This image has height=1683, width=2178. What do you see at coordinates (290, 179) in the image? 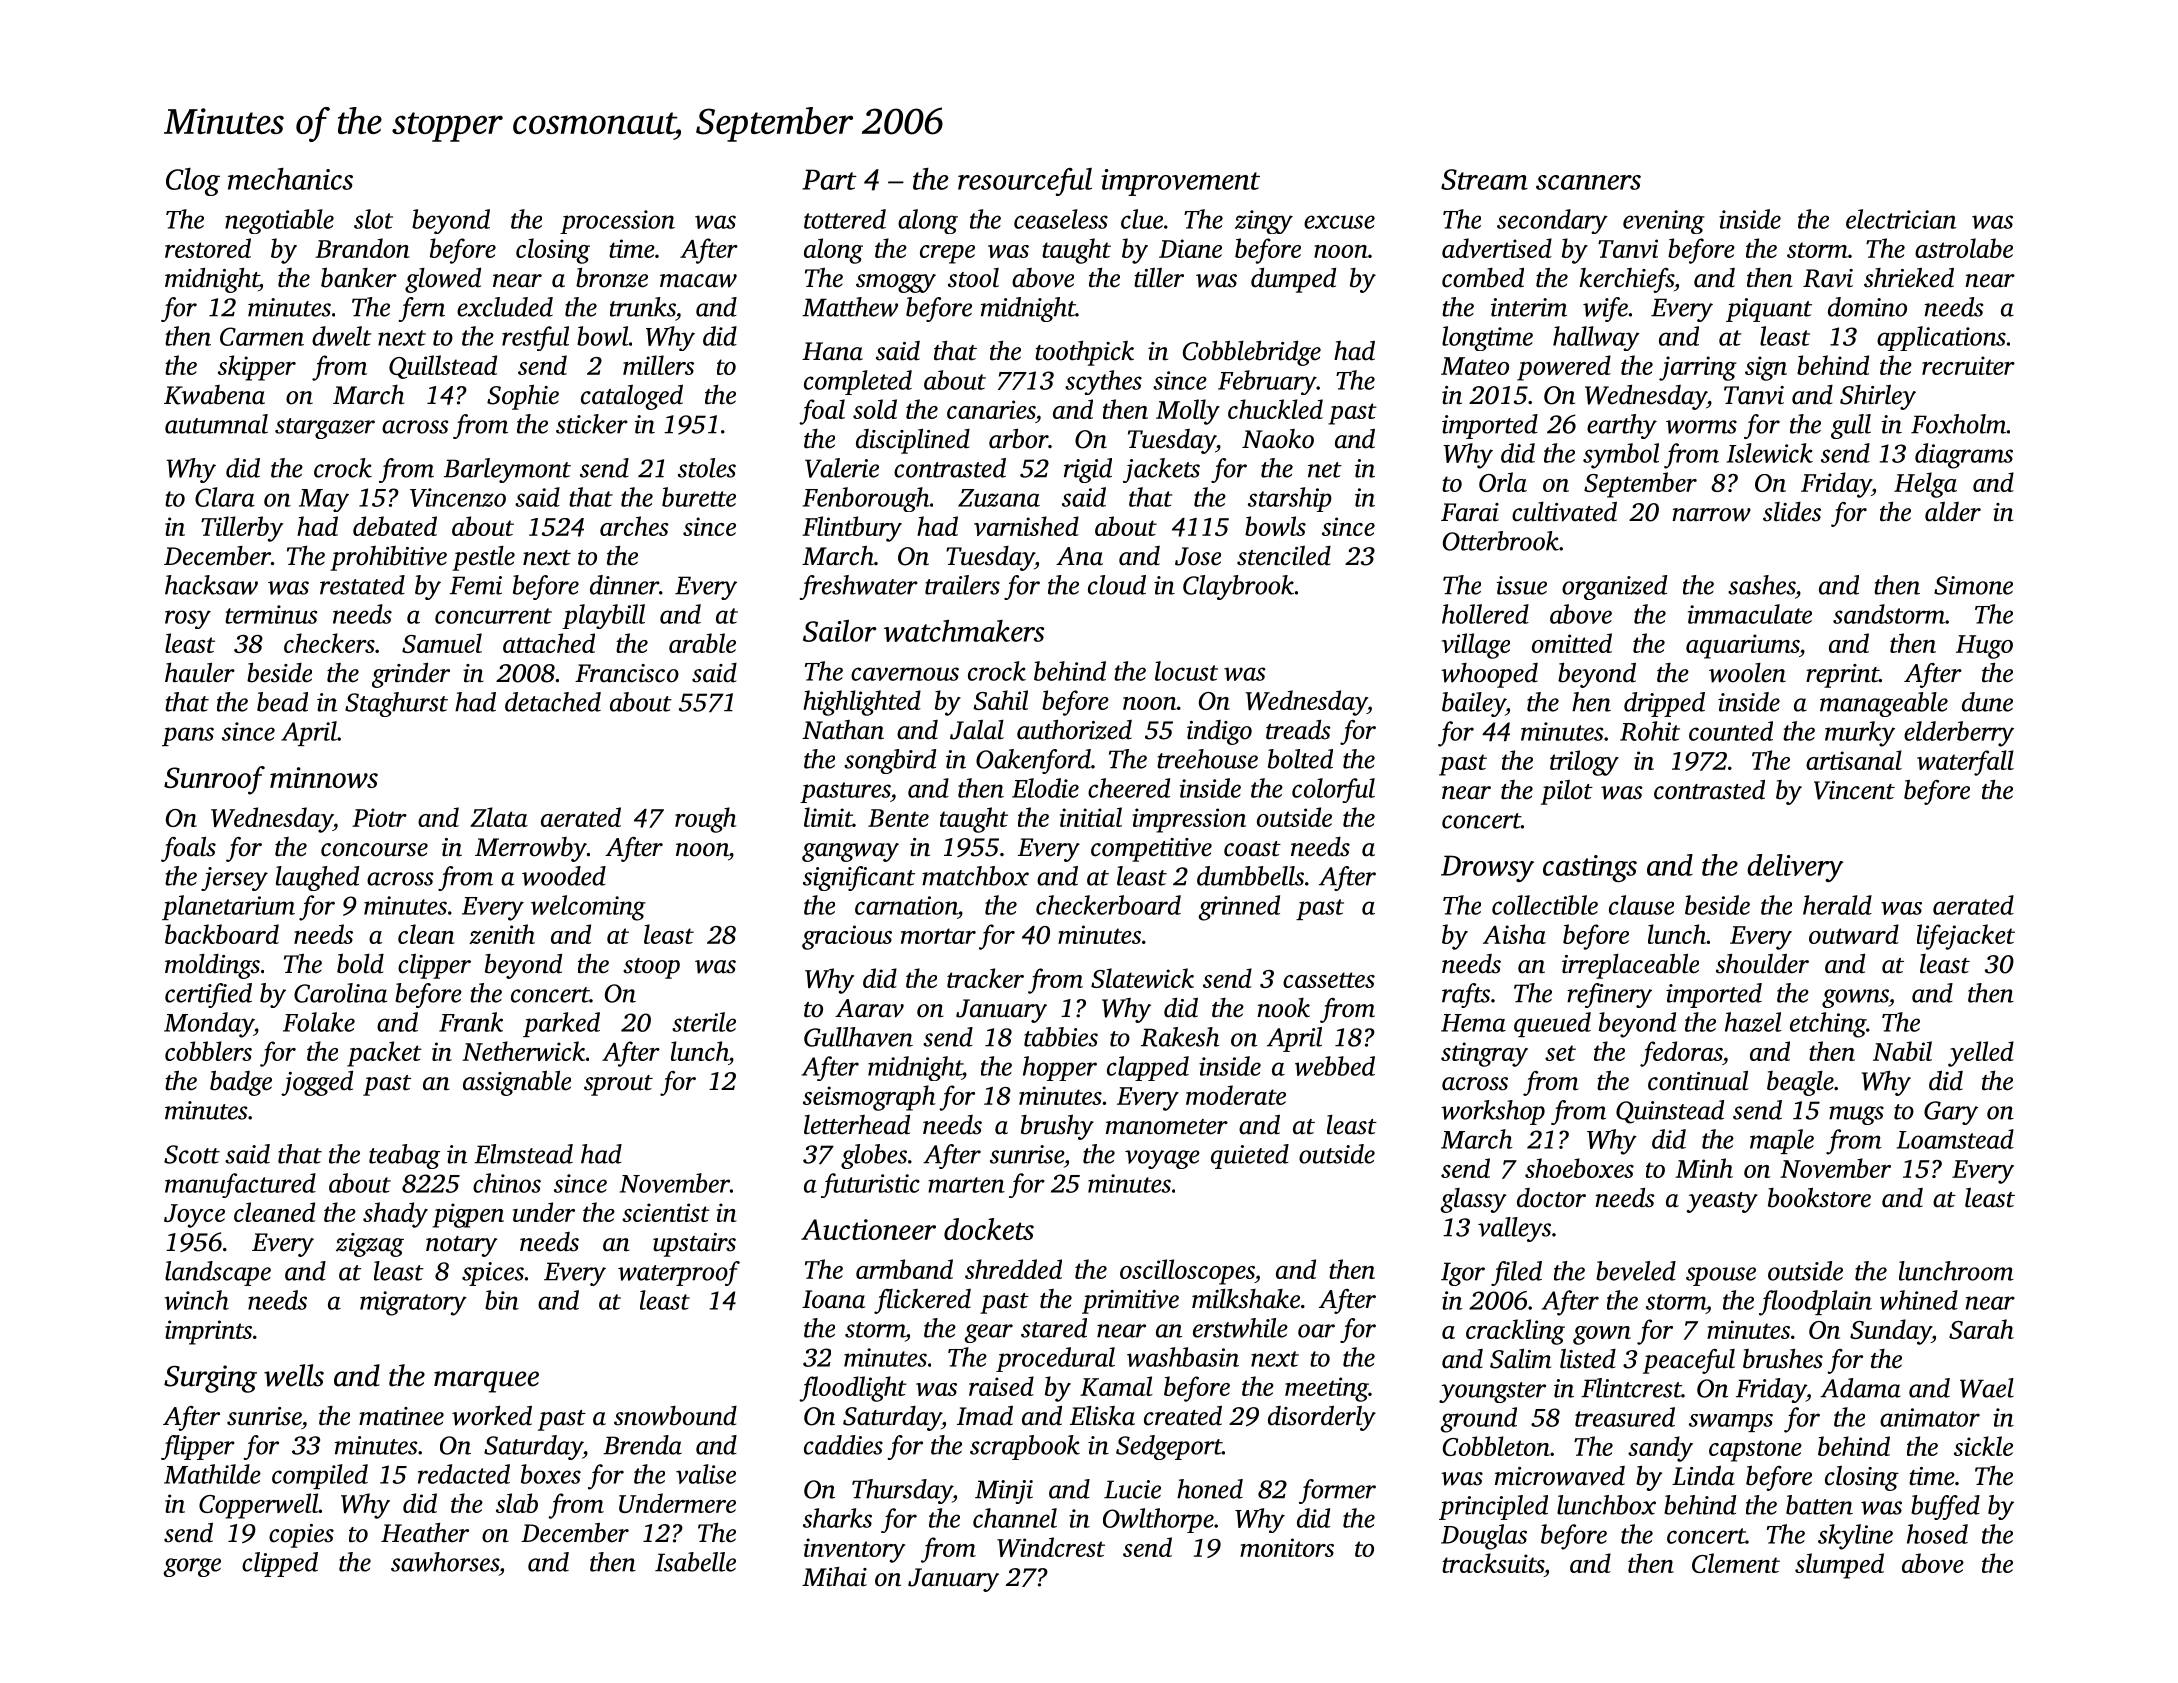
I see `mechanics` at bounding box center [290, 179].
